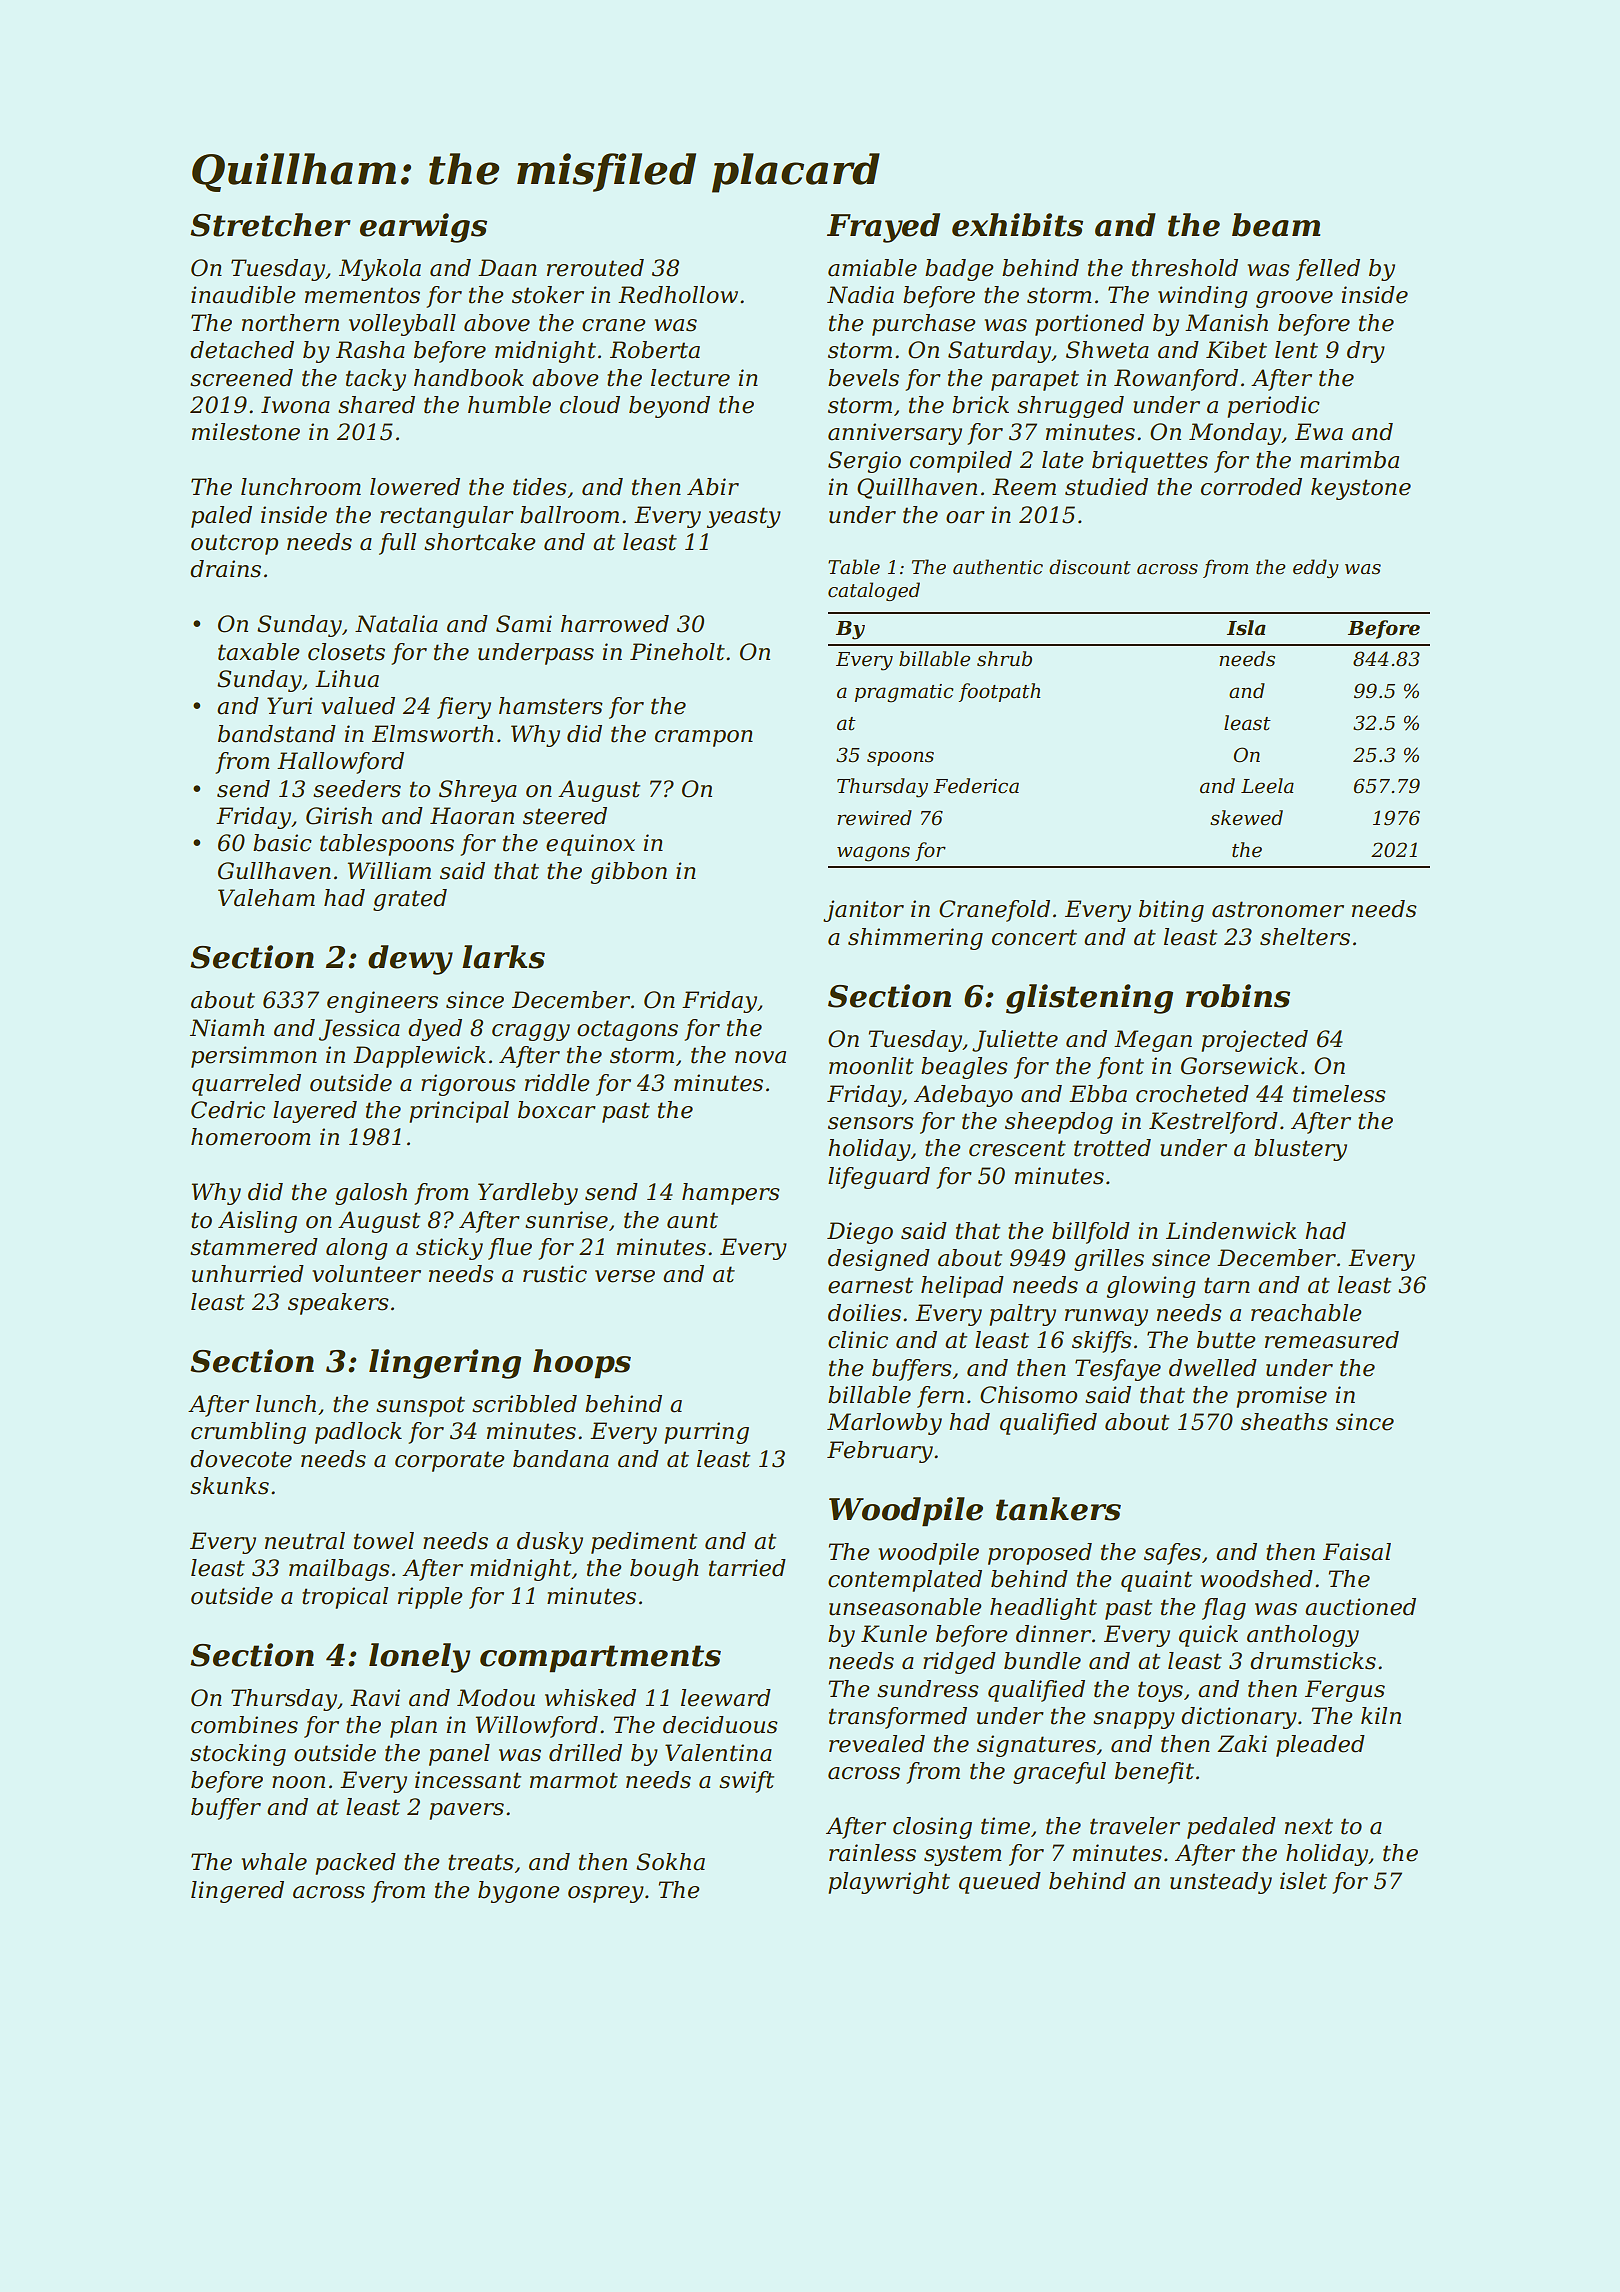 The width and height of the screenshot is (1620, 2292). What do you see at coordinates (726, 1698) in the screenshot?
I see `leeward` at bounding box center [726, 1698].
